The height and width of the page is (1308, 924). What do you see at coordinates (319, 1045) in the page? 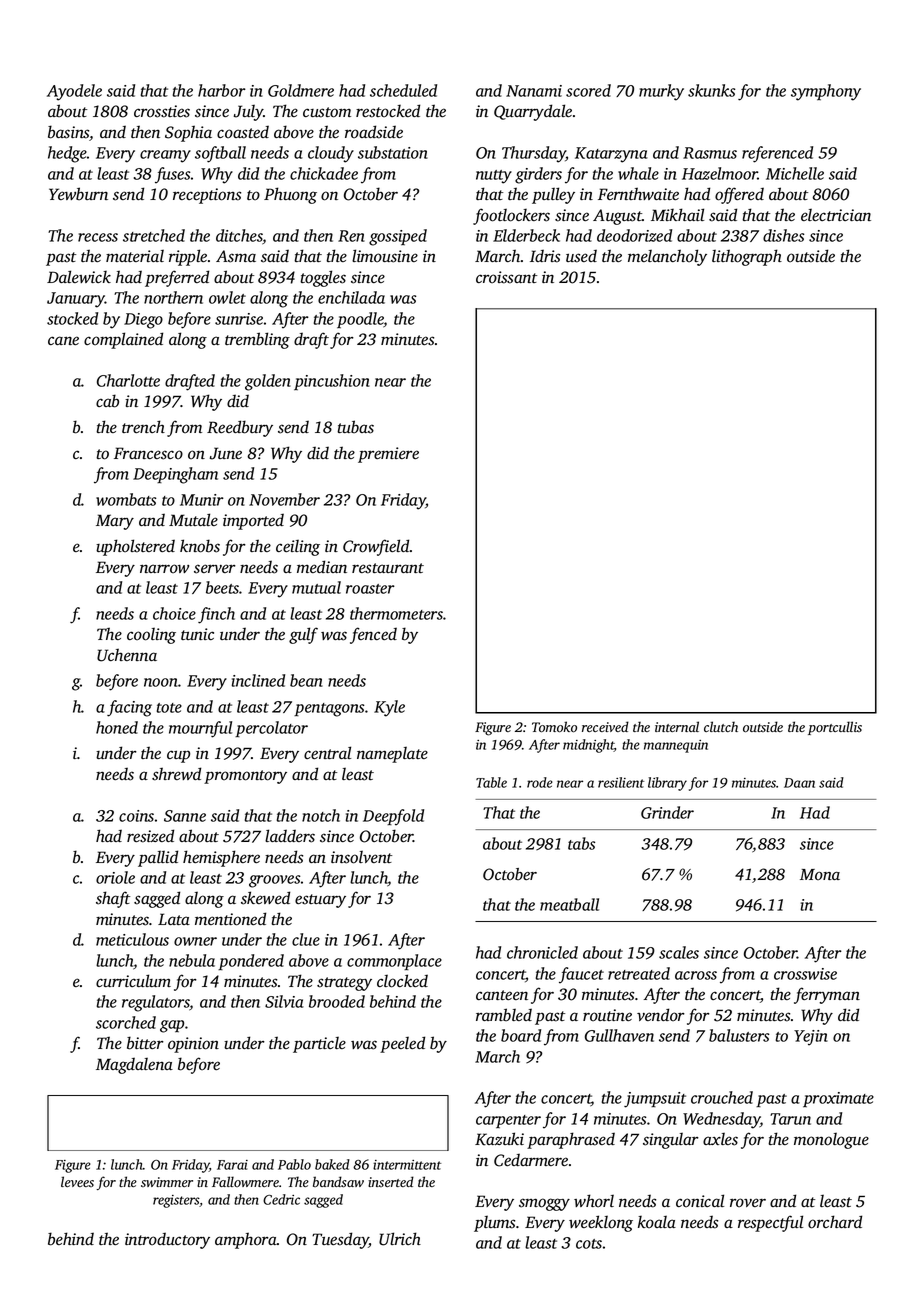
I see `particle` at bounding box center [319, 1045].
